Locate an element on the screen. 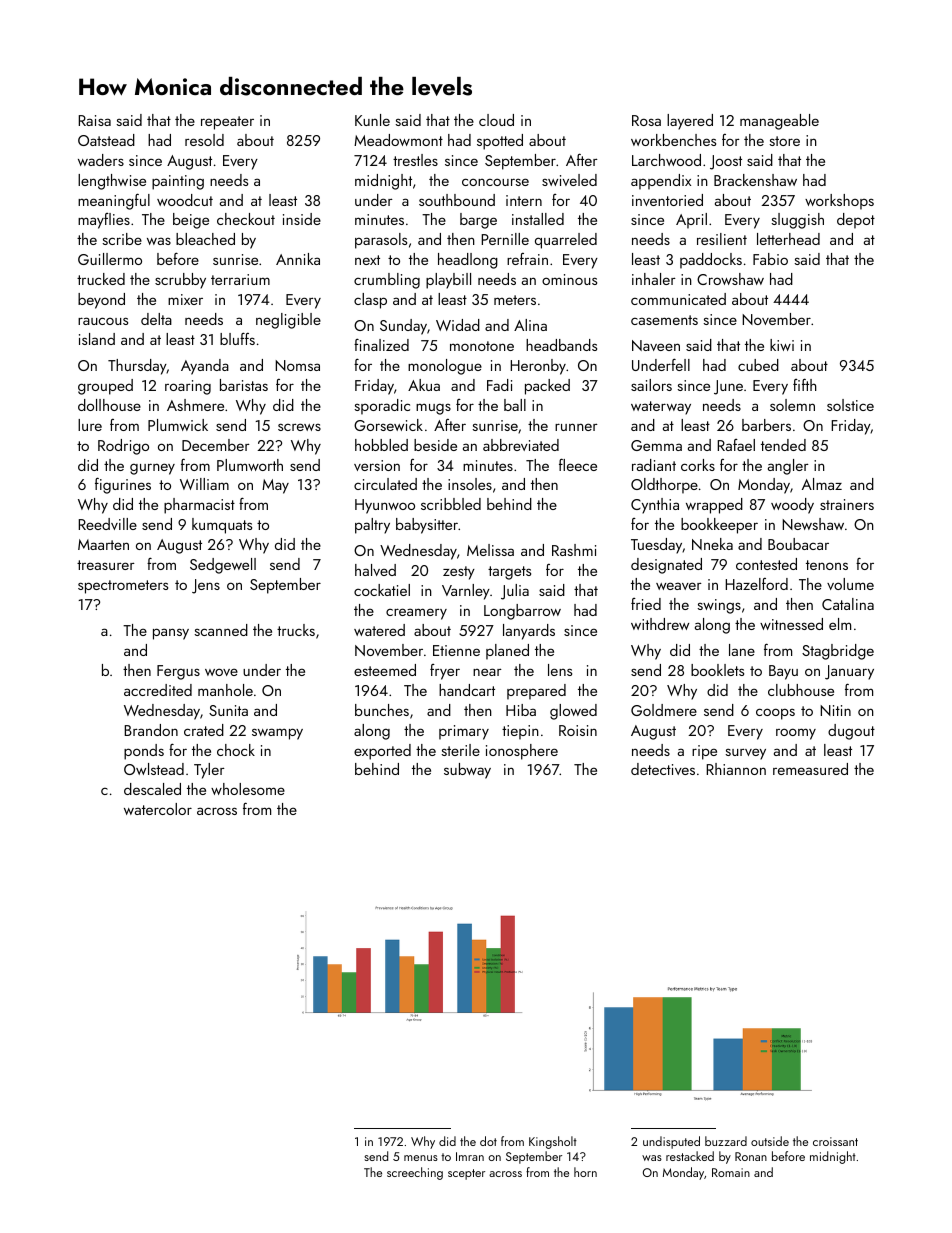  Rashmi is located at coordinates (574, 550).
